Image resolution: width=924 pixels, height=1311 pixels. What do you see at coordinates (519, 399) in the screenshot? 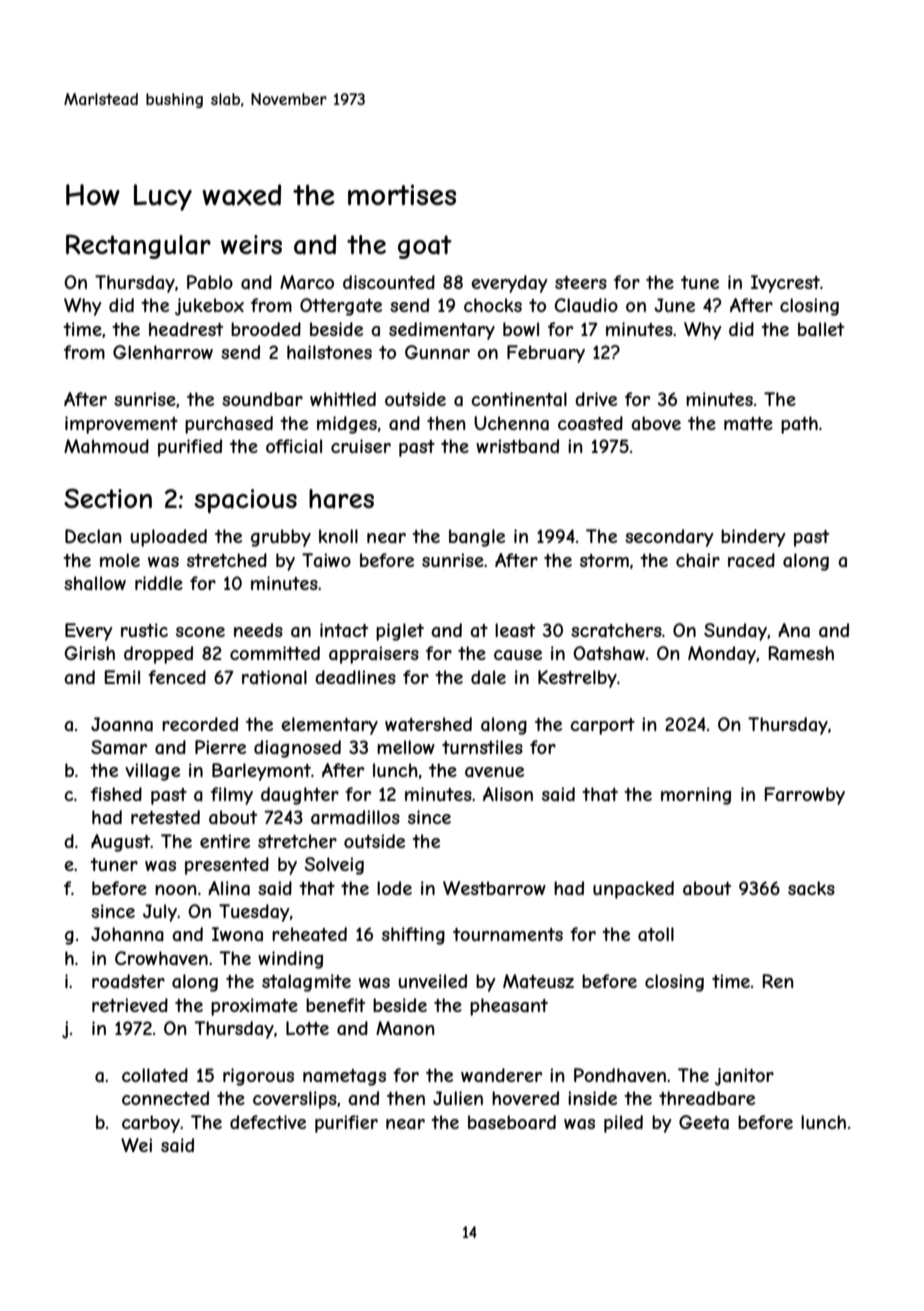
I see `continental` at bounding box center [519, 399].
